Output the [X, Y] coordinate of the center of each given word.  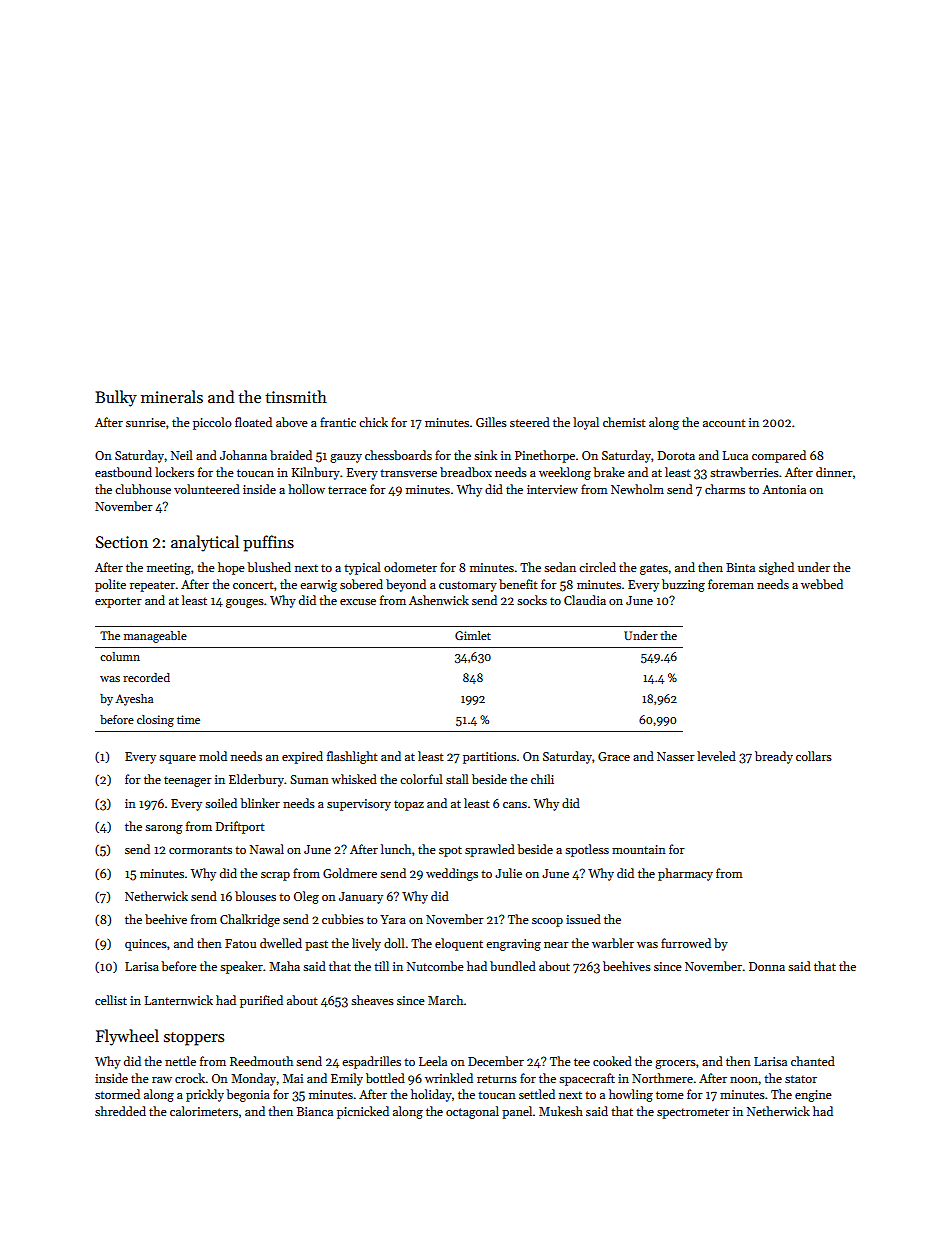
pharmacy [685, 874]
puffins [268, 543]
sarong [164, 829]
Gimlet [473, 635]
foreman [731, 584]
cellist [111, 1000]
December [496, 1061]
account [724, 423]
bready [774, 757]
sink [485, 455]
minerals [172, 396]
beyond [406, 585]
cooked [612, 1061]
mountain [639, 849]
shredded [120, 1111]
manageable [155, 637]
